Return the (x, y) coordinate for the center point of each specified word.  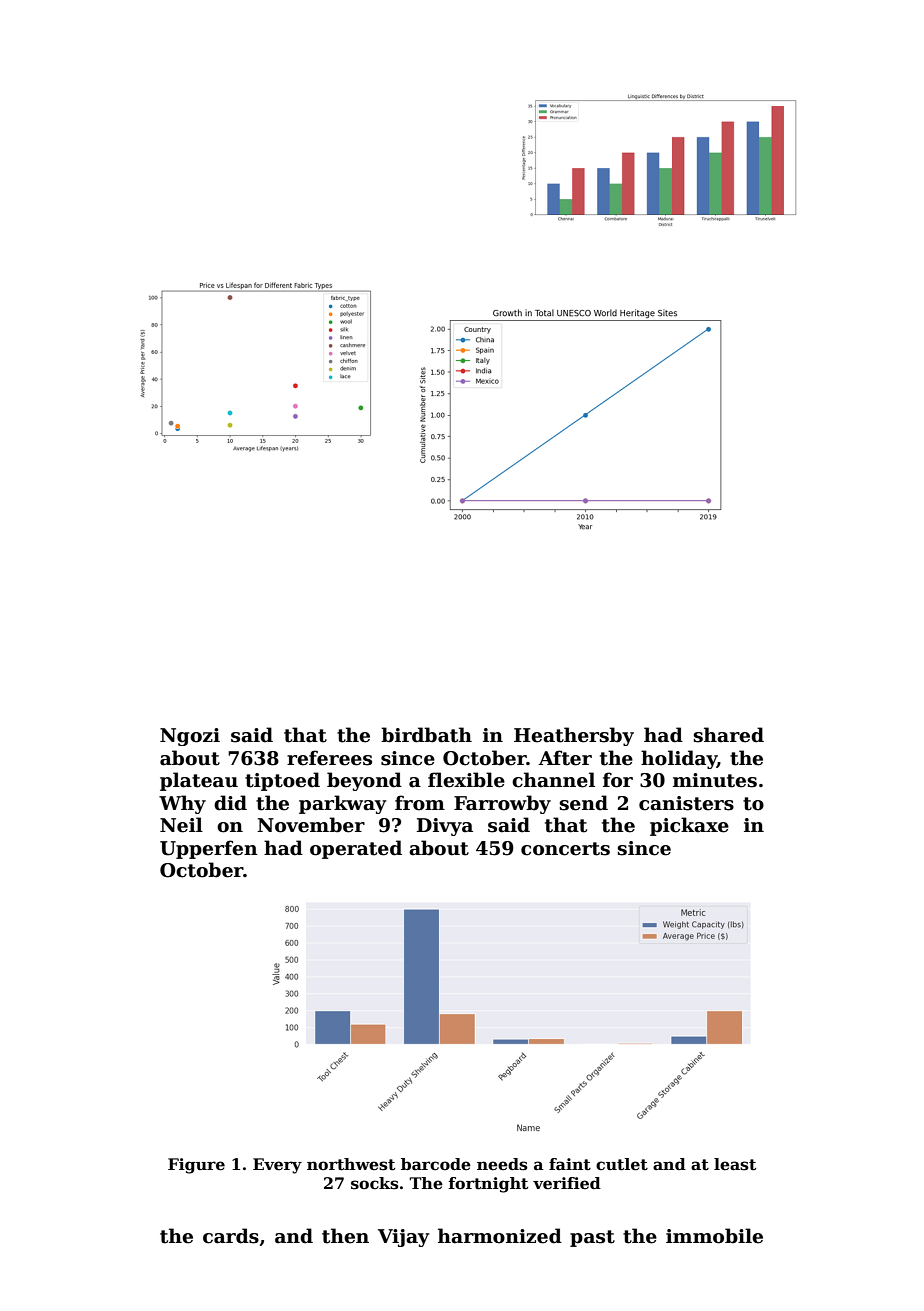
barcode (436, 1164)
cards (231, 1236)
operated (356, 849)
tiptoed (282, 781)
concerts (565, 849)
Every (277, 1166)
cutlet (622, 1164)
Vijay (404, 1238)
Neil (181, 825)
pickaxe (689, 826)
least (735, 1164)
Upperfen (209, 849)
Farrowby (502, 804)
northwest (351, 1164)
